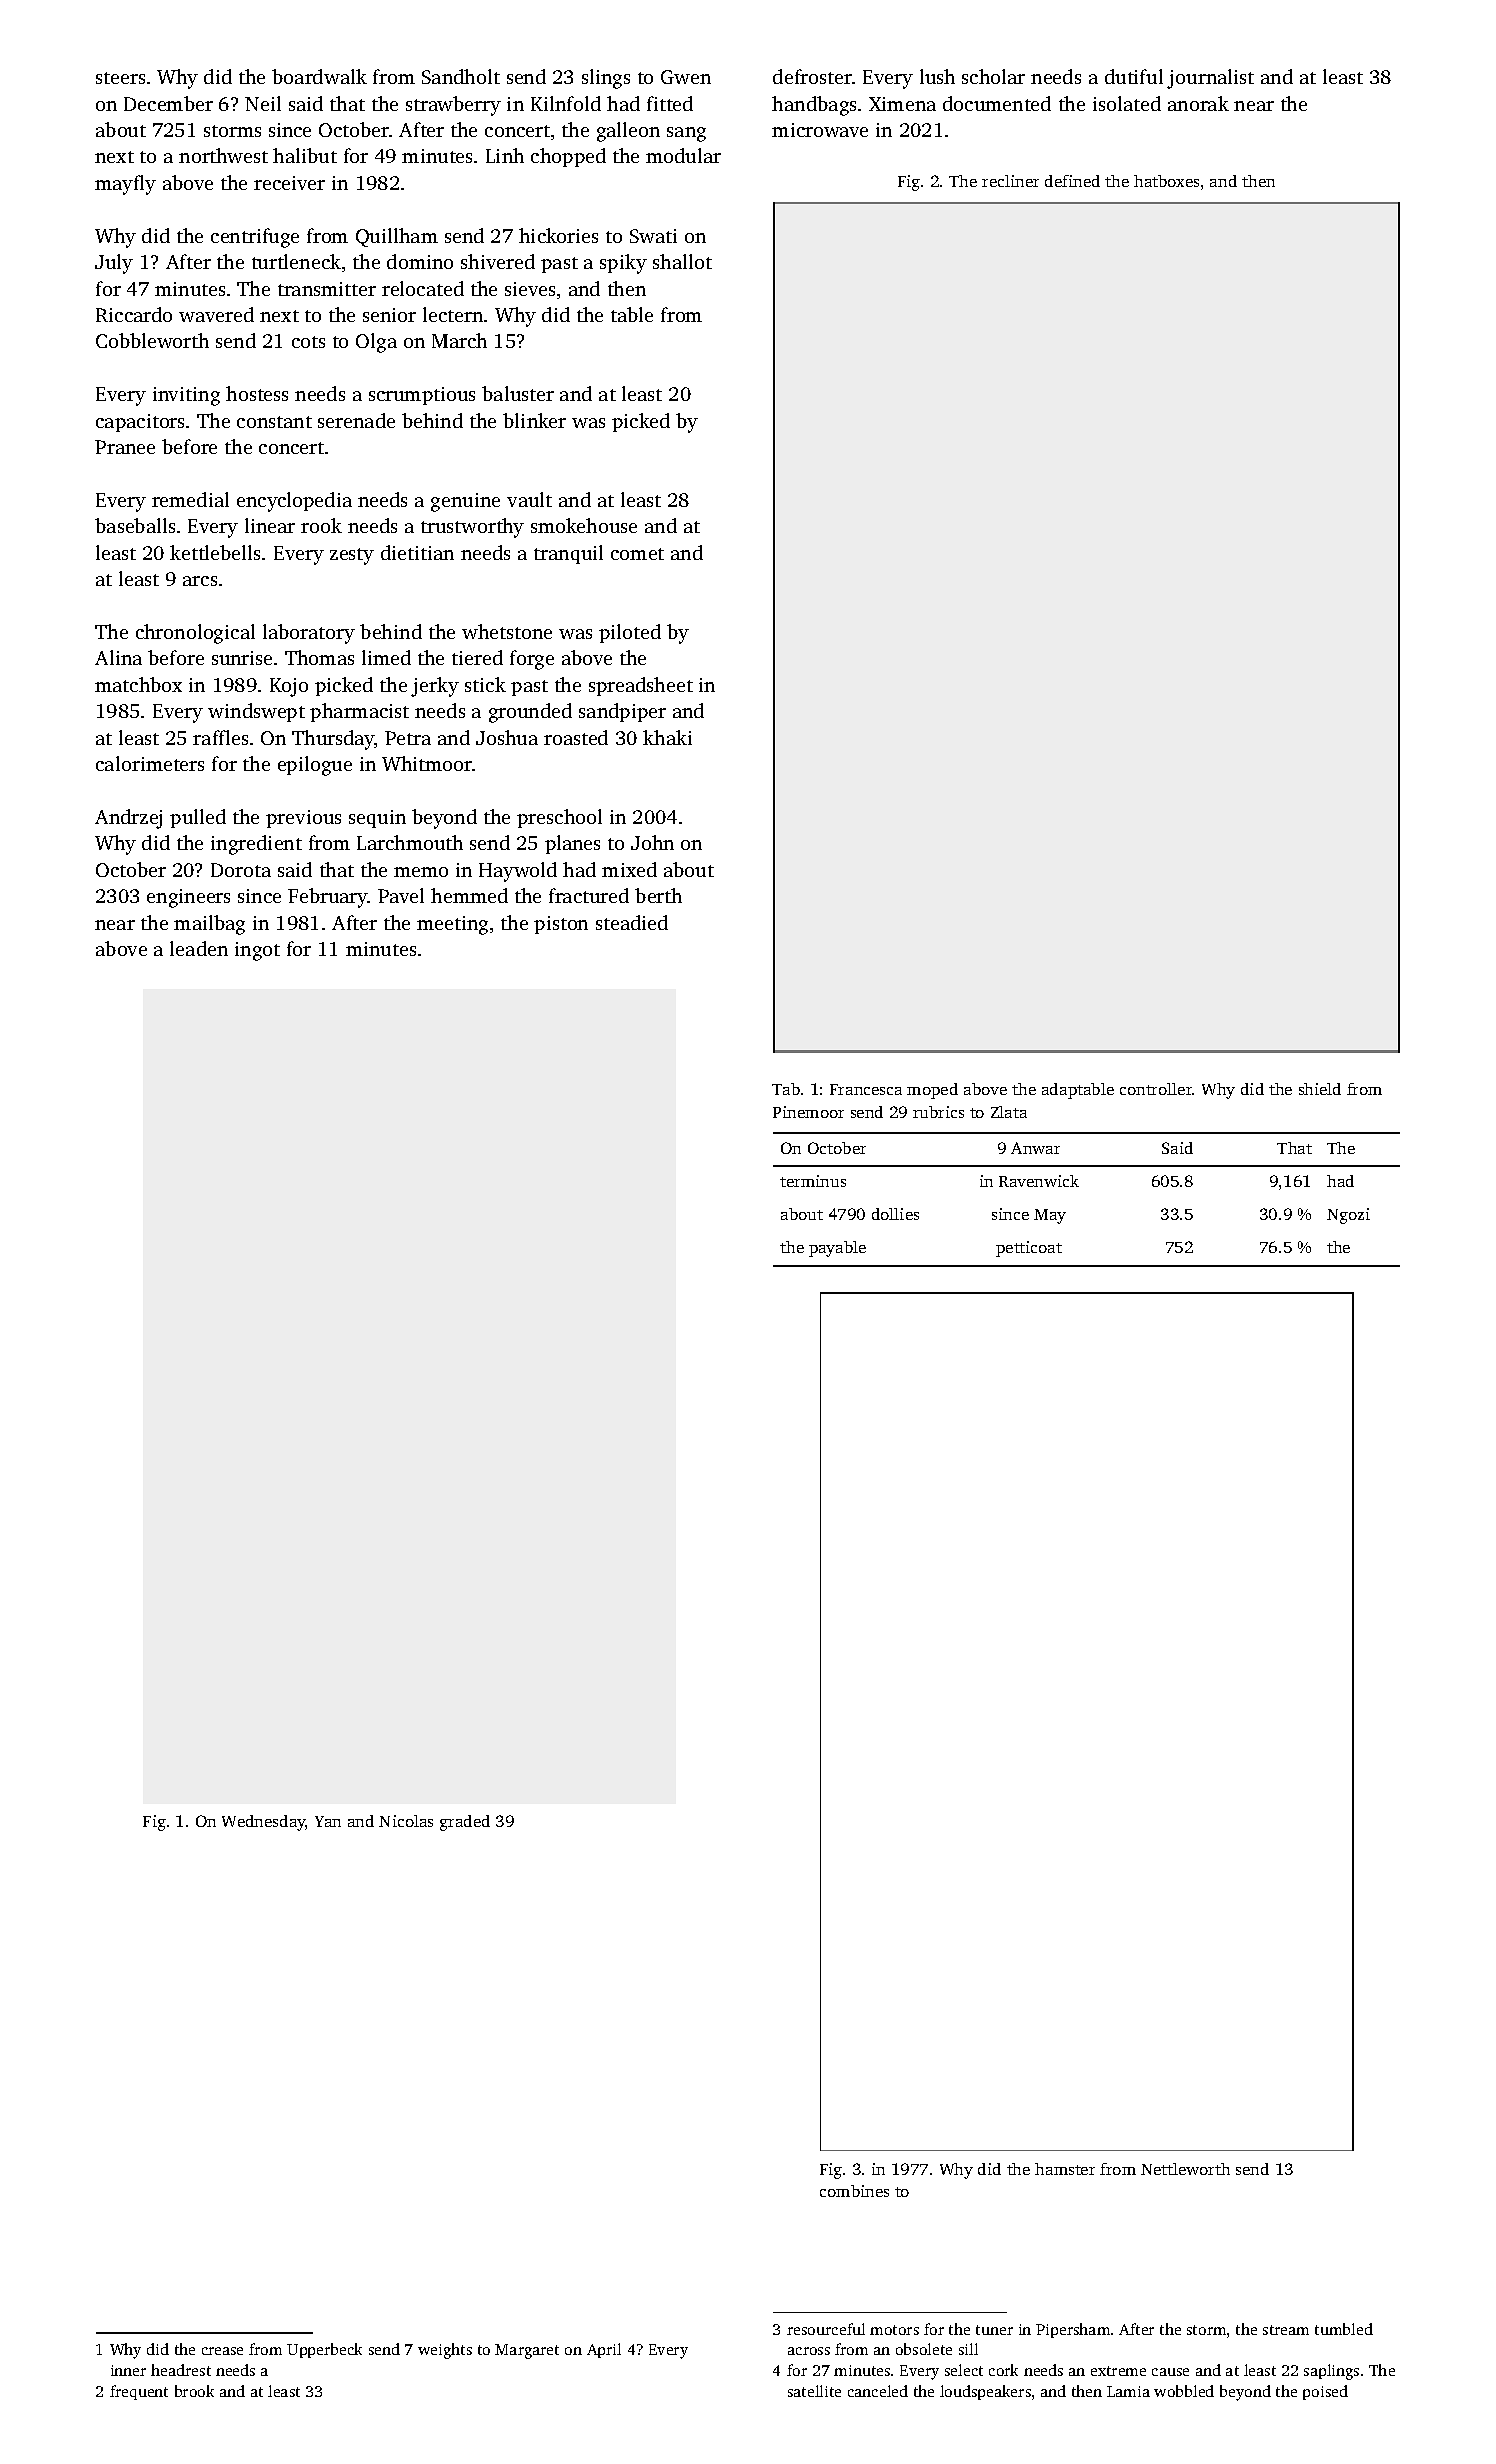 The height and width of the page is (2464, 1496). What do you see at coordinates (1320, 1089) in the page?
I see `shield` at bounding box center [1320, 1089].
